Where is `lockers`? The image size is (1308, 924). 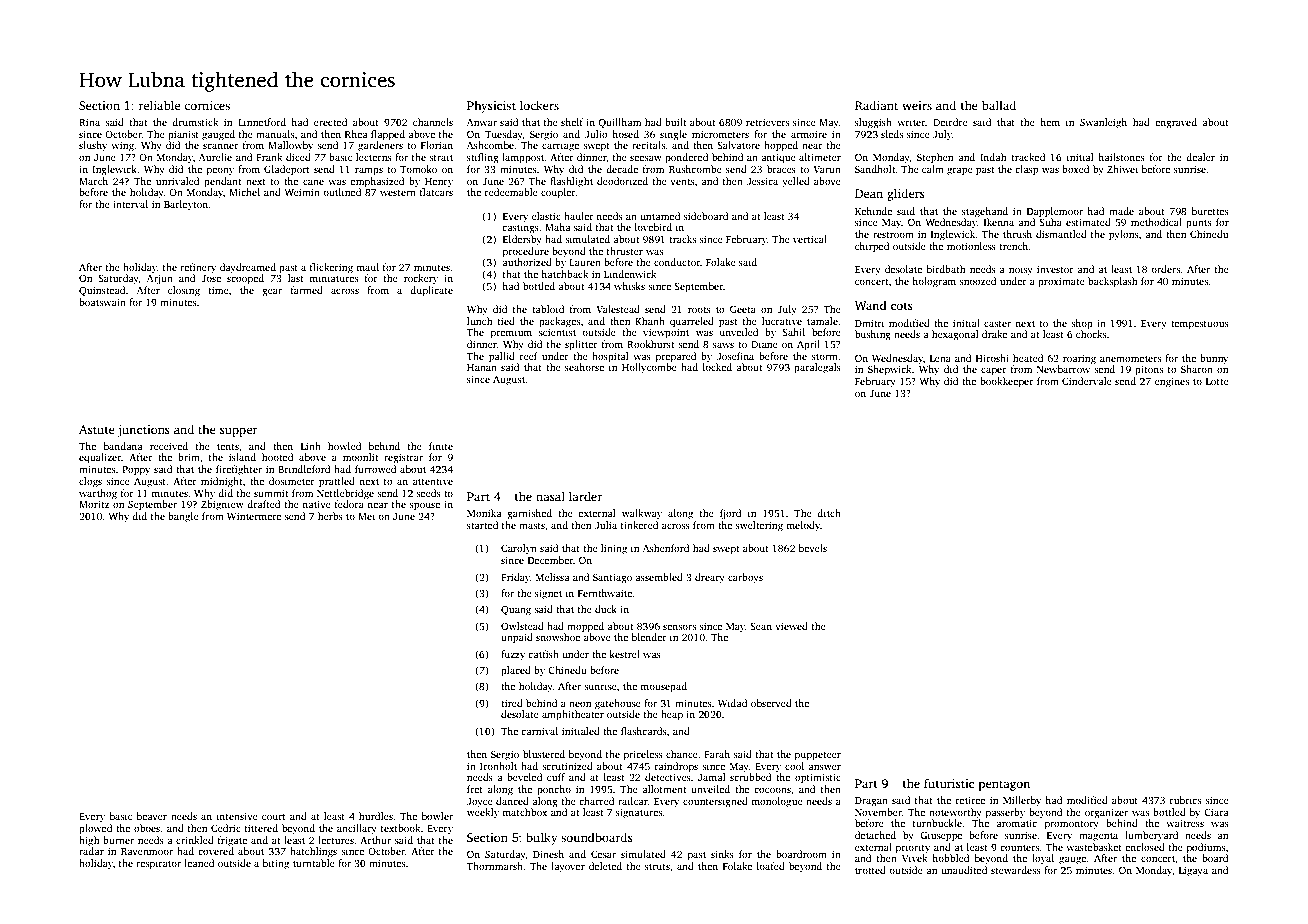
lockers is located at coordinates (539, 105).
